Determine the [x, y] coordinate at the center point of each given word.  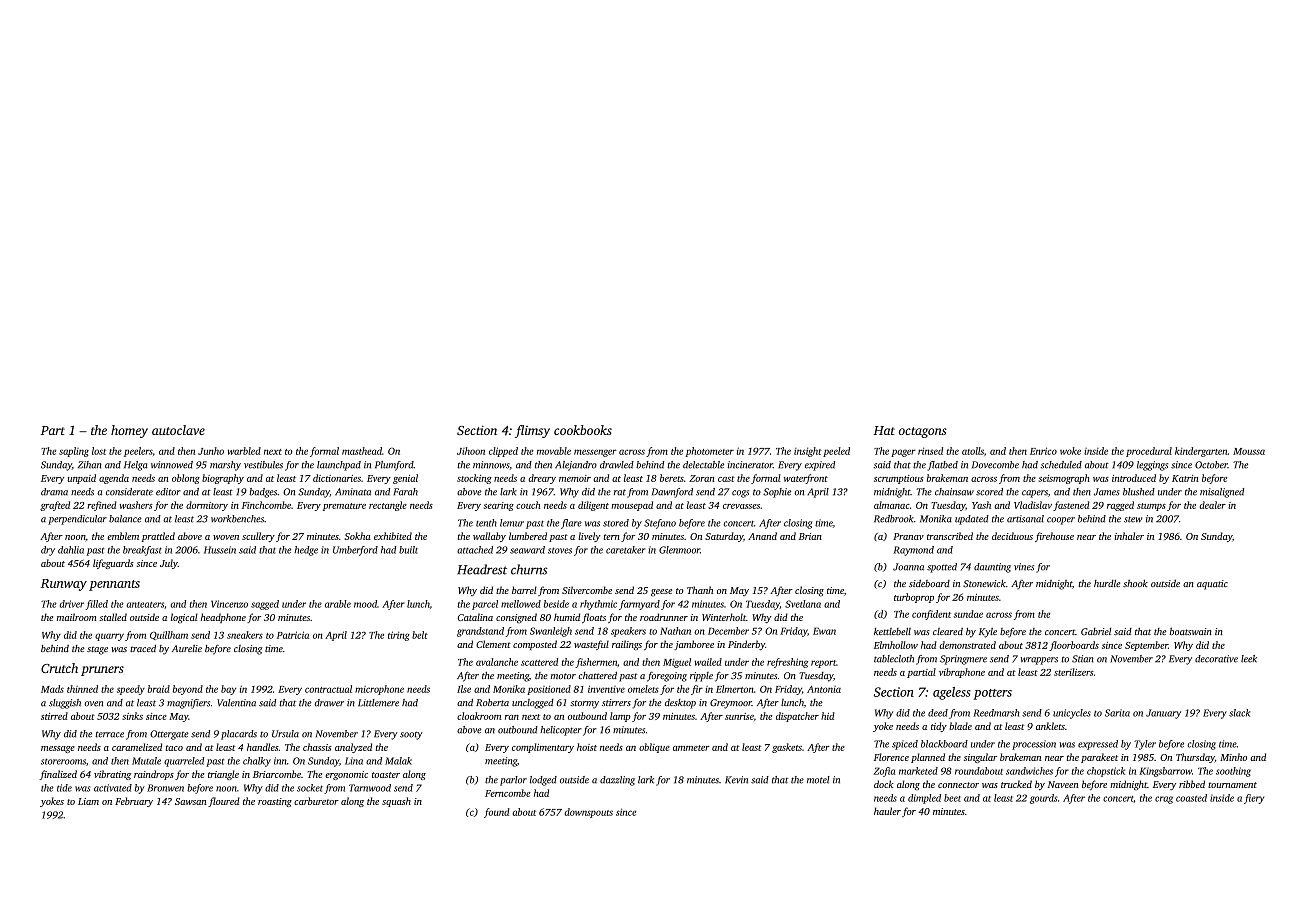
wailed [708, 662]
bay [228, 690]
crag [1164, 800]
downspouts [588, 813]
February [134, 802]
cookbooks [583, 430]
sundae [968, 614]
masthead [362, 451]
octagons [923, 432]
